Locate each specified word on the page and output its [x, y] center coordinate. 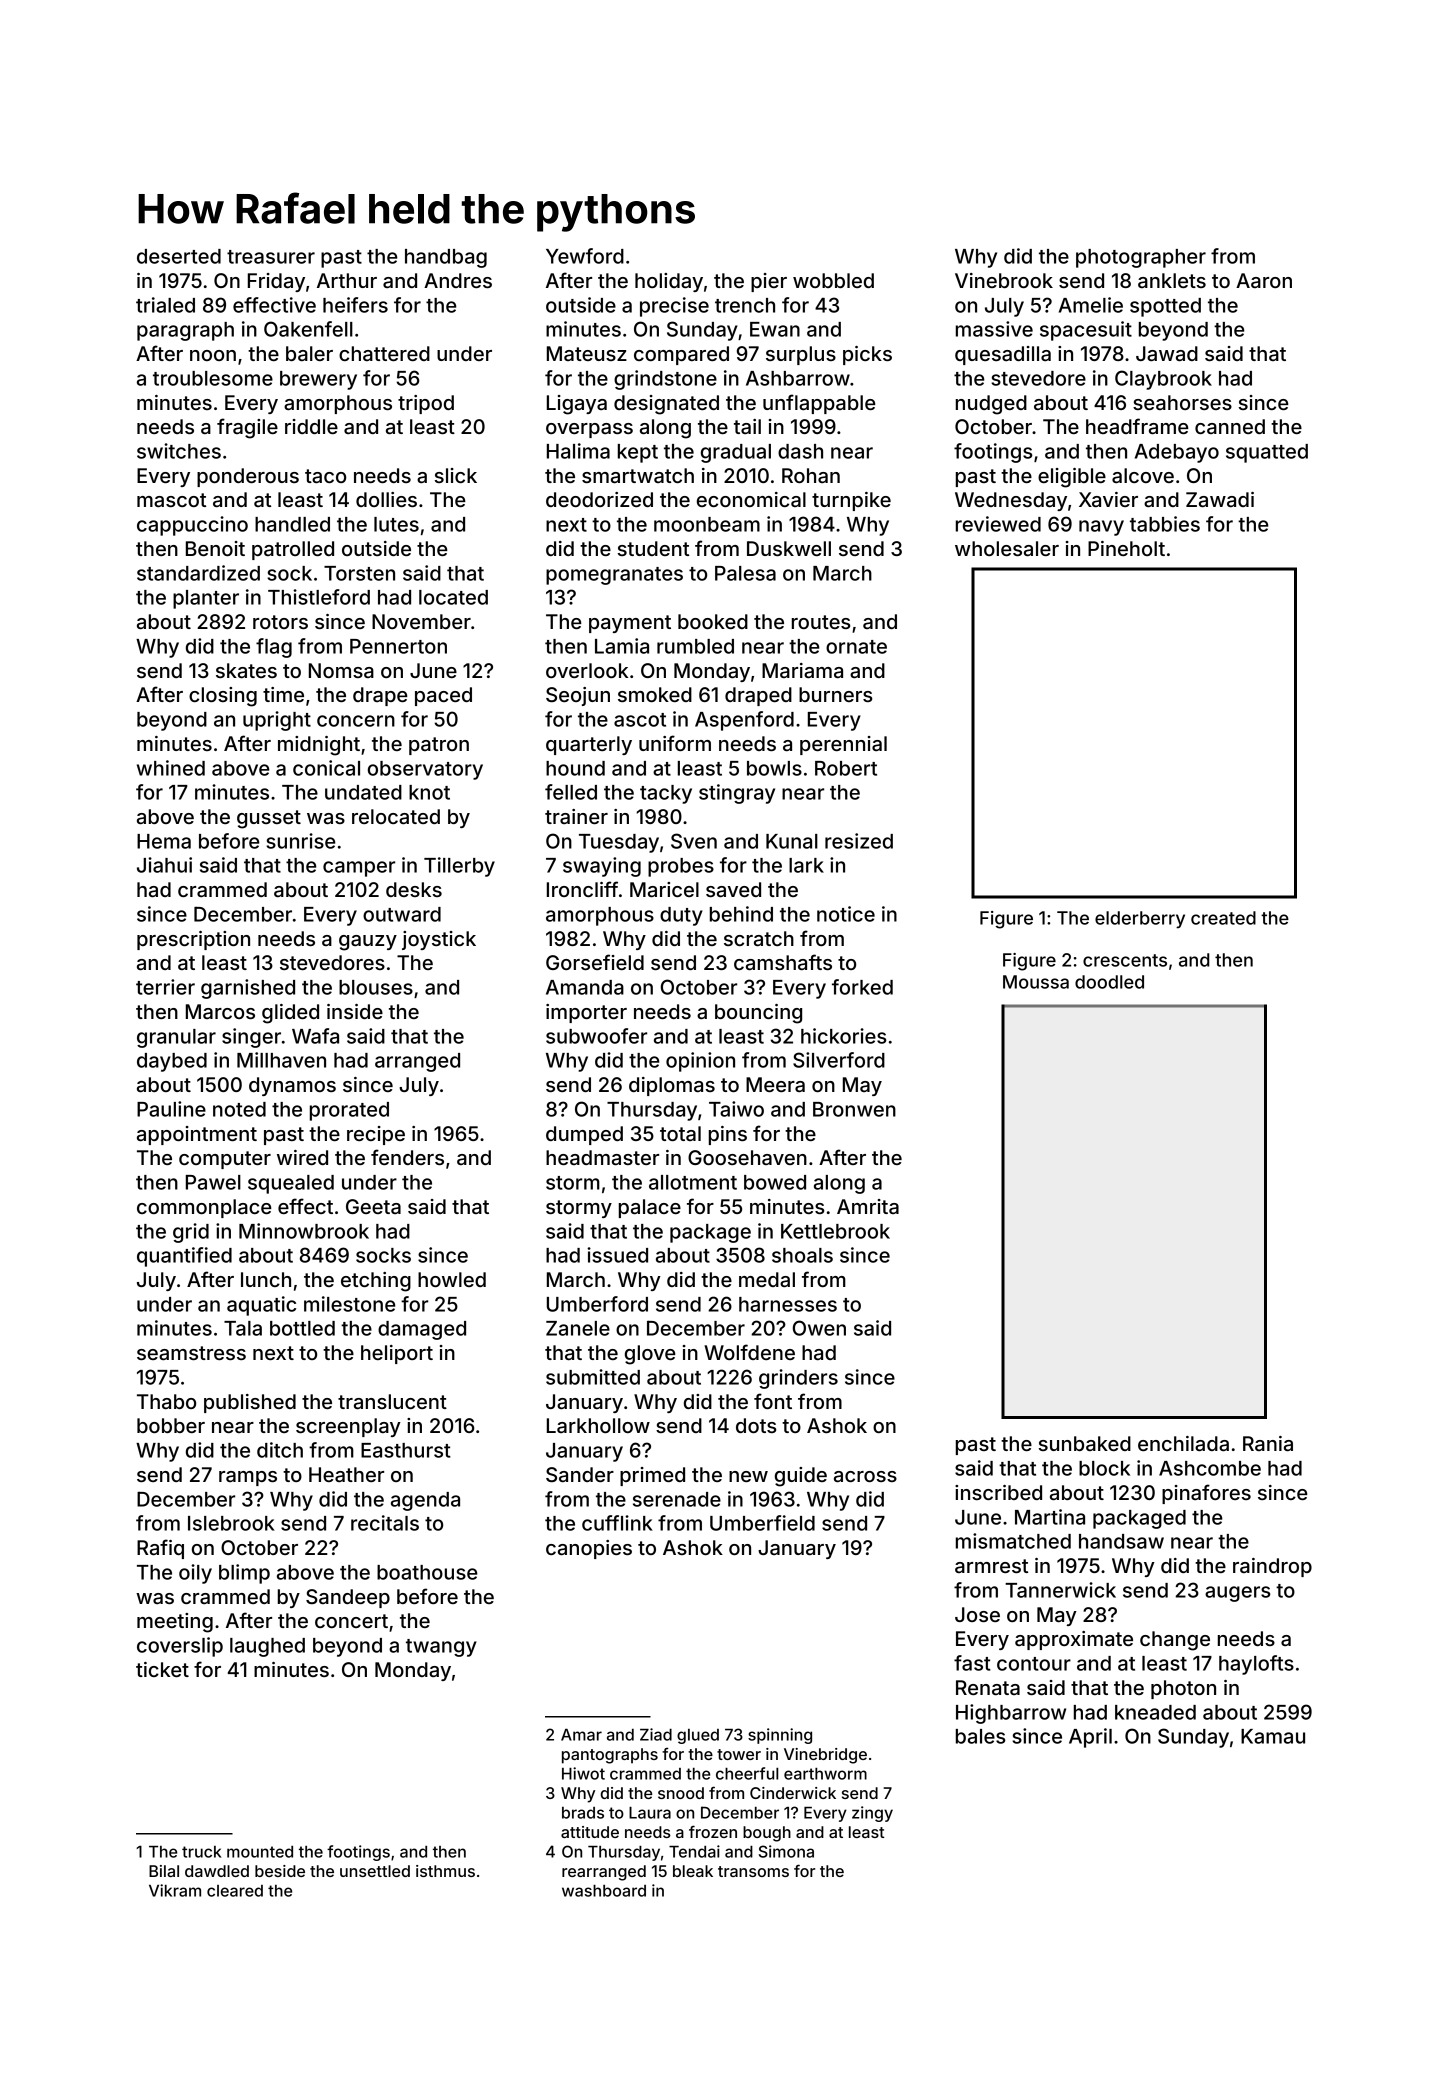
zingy [872, 1814]
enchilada [1183, 1443]
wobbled [833, 280]
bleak [693, 1871]
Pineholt [1126, 548]
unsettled [375, 1871]
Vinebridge [825, 1756]
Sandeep [348, 1598]
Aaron [1264, 280]
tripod [426, 404]
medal [767, 1279]
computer [225, 1160]
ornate [856, 647]
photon [1183, 1689]
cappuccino [192, 526]
